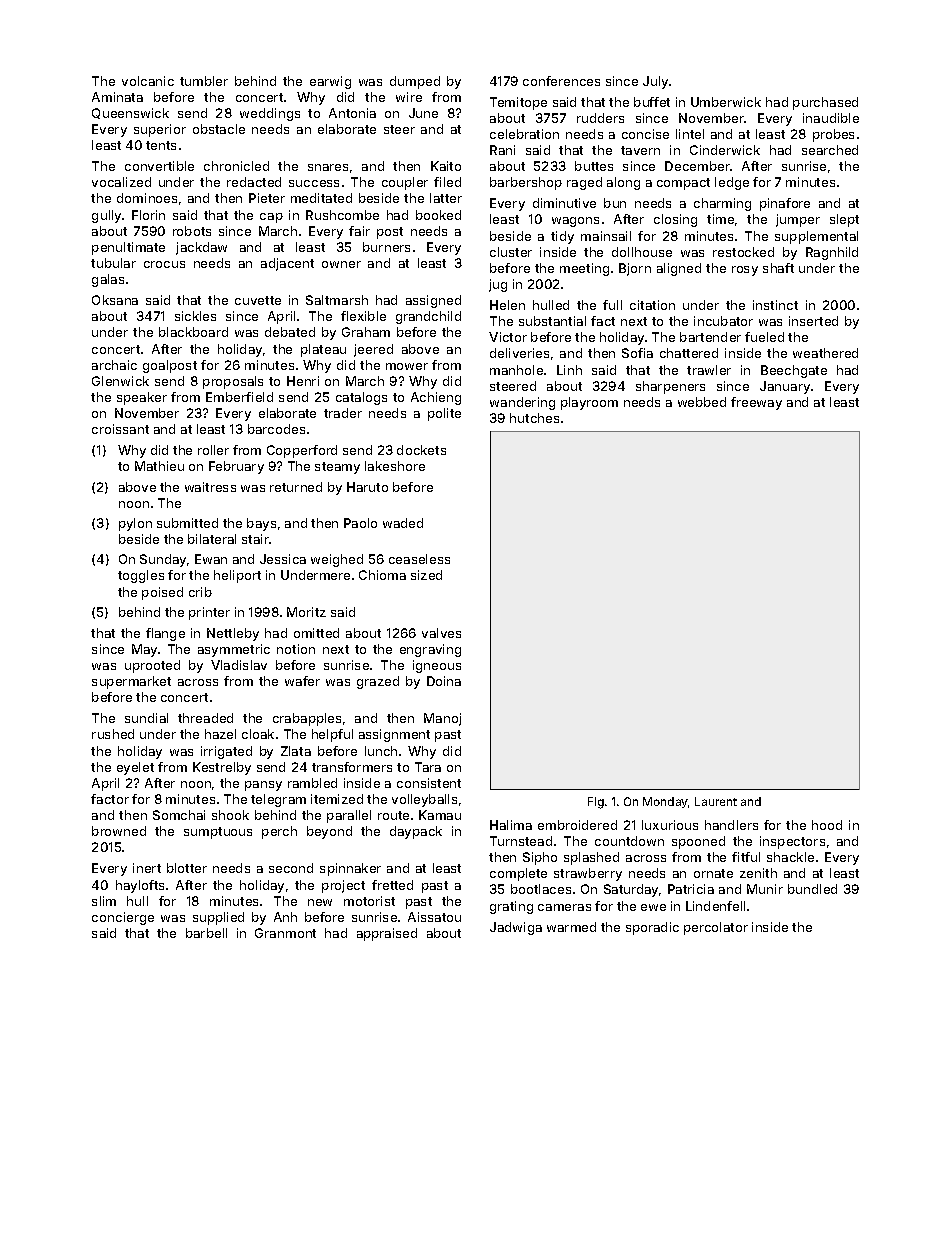 This screenshot has height=1233, width=952. What do you see at coordinates (121, 182) in the screenshot?
I see `vocalized` at bounding box center [121, 182].
